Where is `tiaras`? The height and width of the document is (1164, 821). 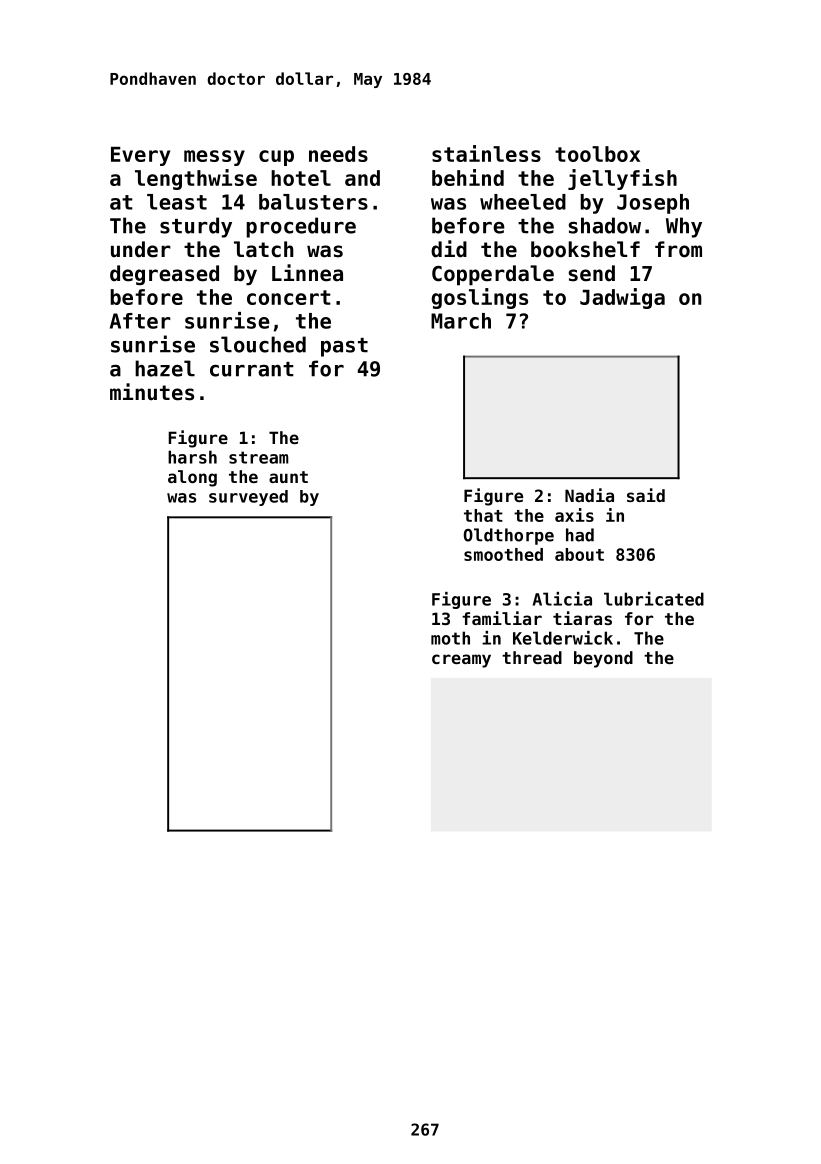 tiaras is located at coordinates (582, 618).
